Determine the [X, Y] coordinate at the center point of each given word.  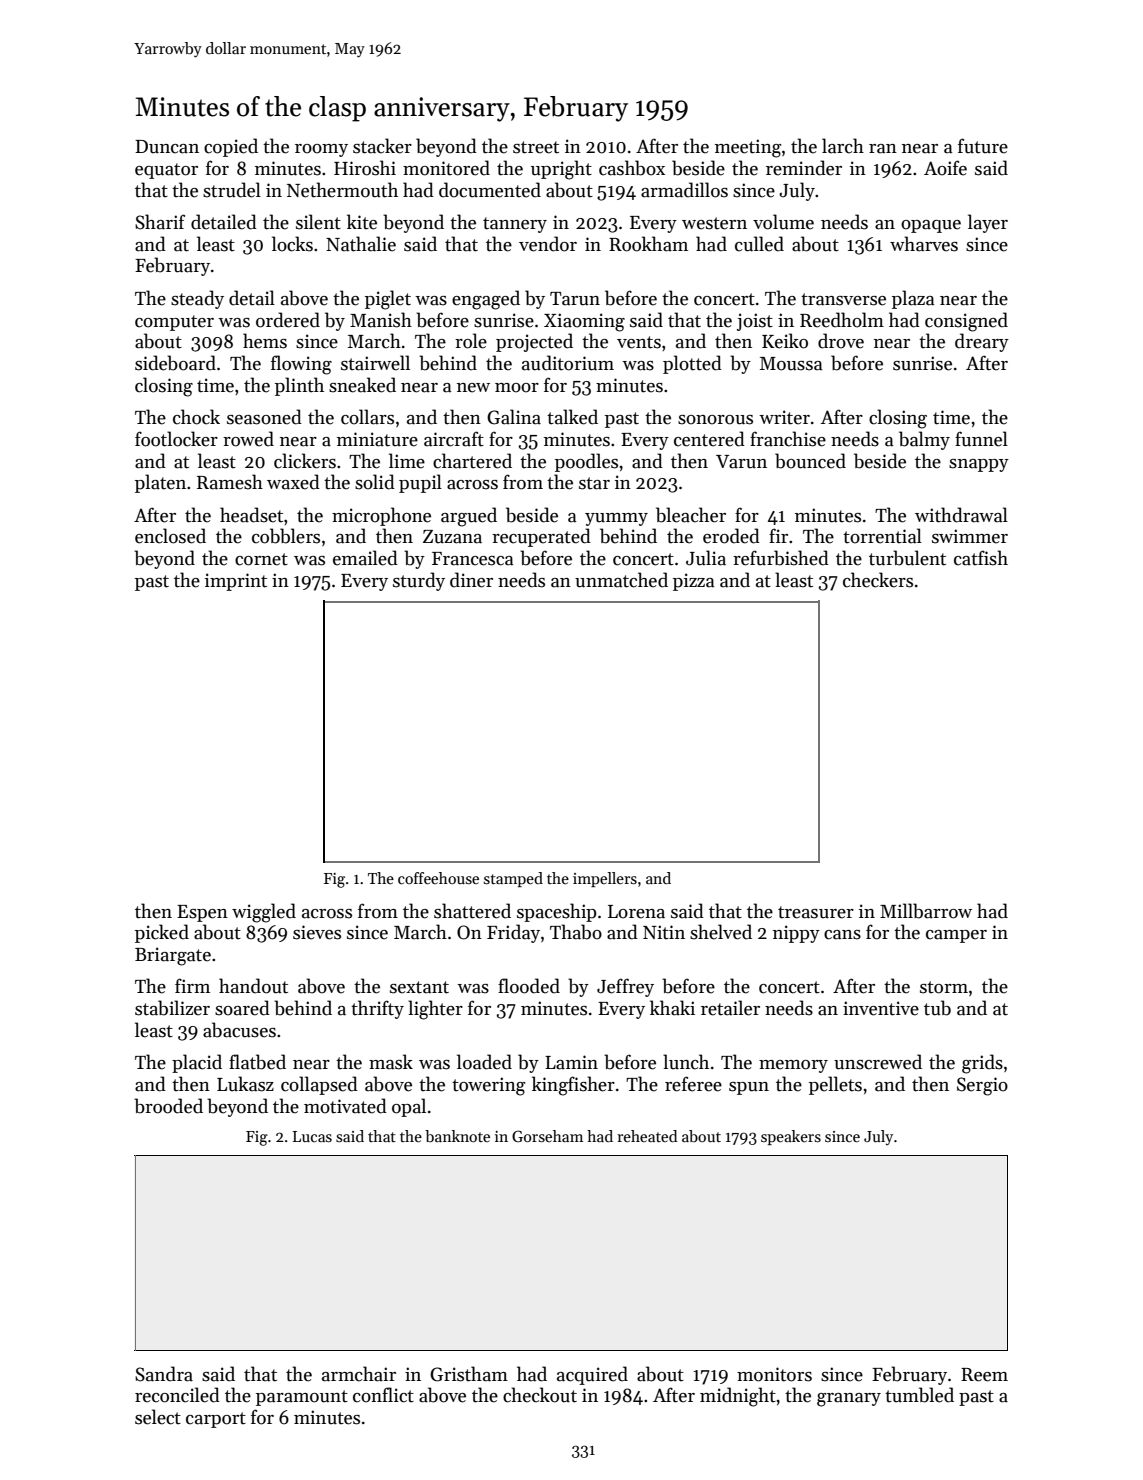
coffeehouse [438, 878]
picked [162, 933]
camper [956, 936]
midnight [738, 1397]
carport [216, 1420]
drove [841, 341]
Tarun [575, 299]
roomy [321, 150]
